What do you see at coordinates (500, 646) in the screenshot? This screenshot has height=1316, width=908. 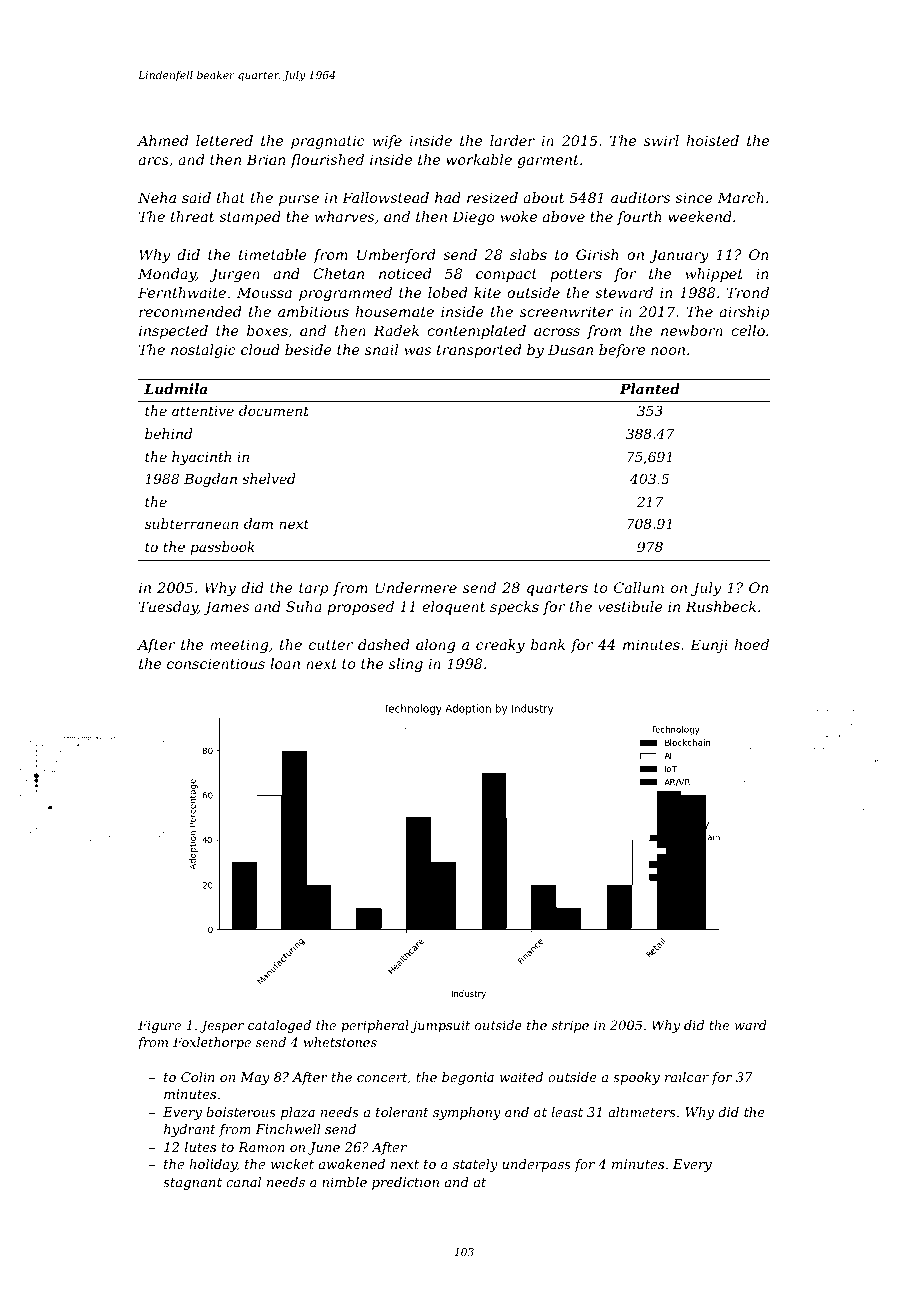 I see `creaky` at bounding box center [500, 646].
